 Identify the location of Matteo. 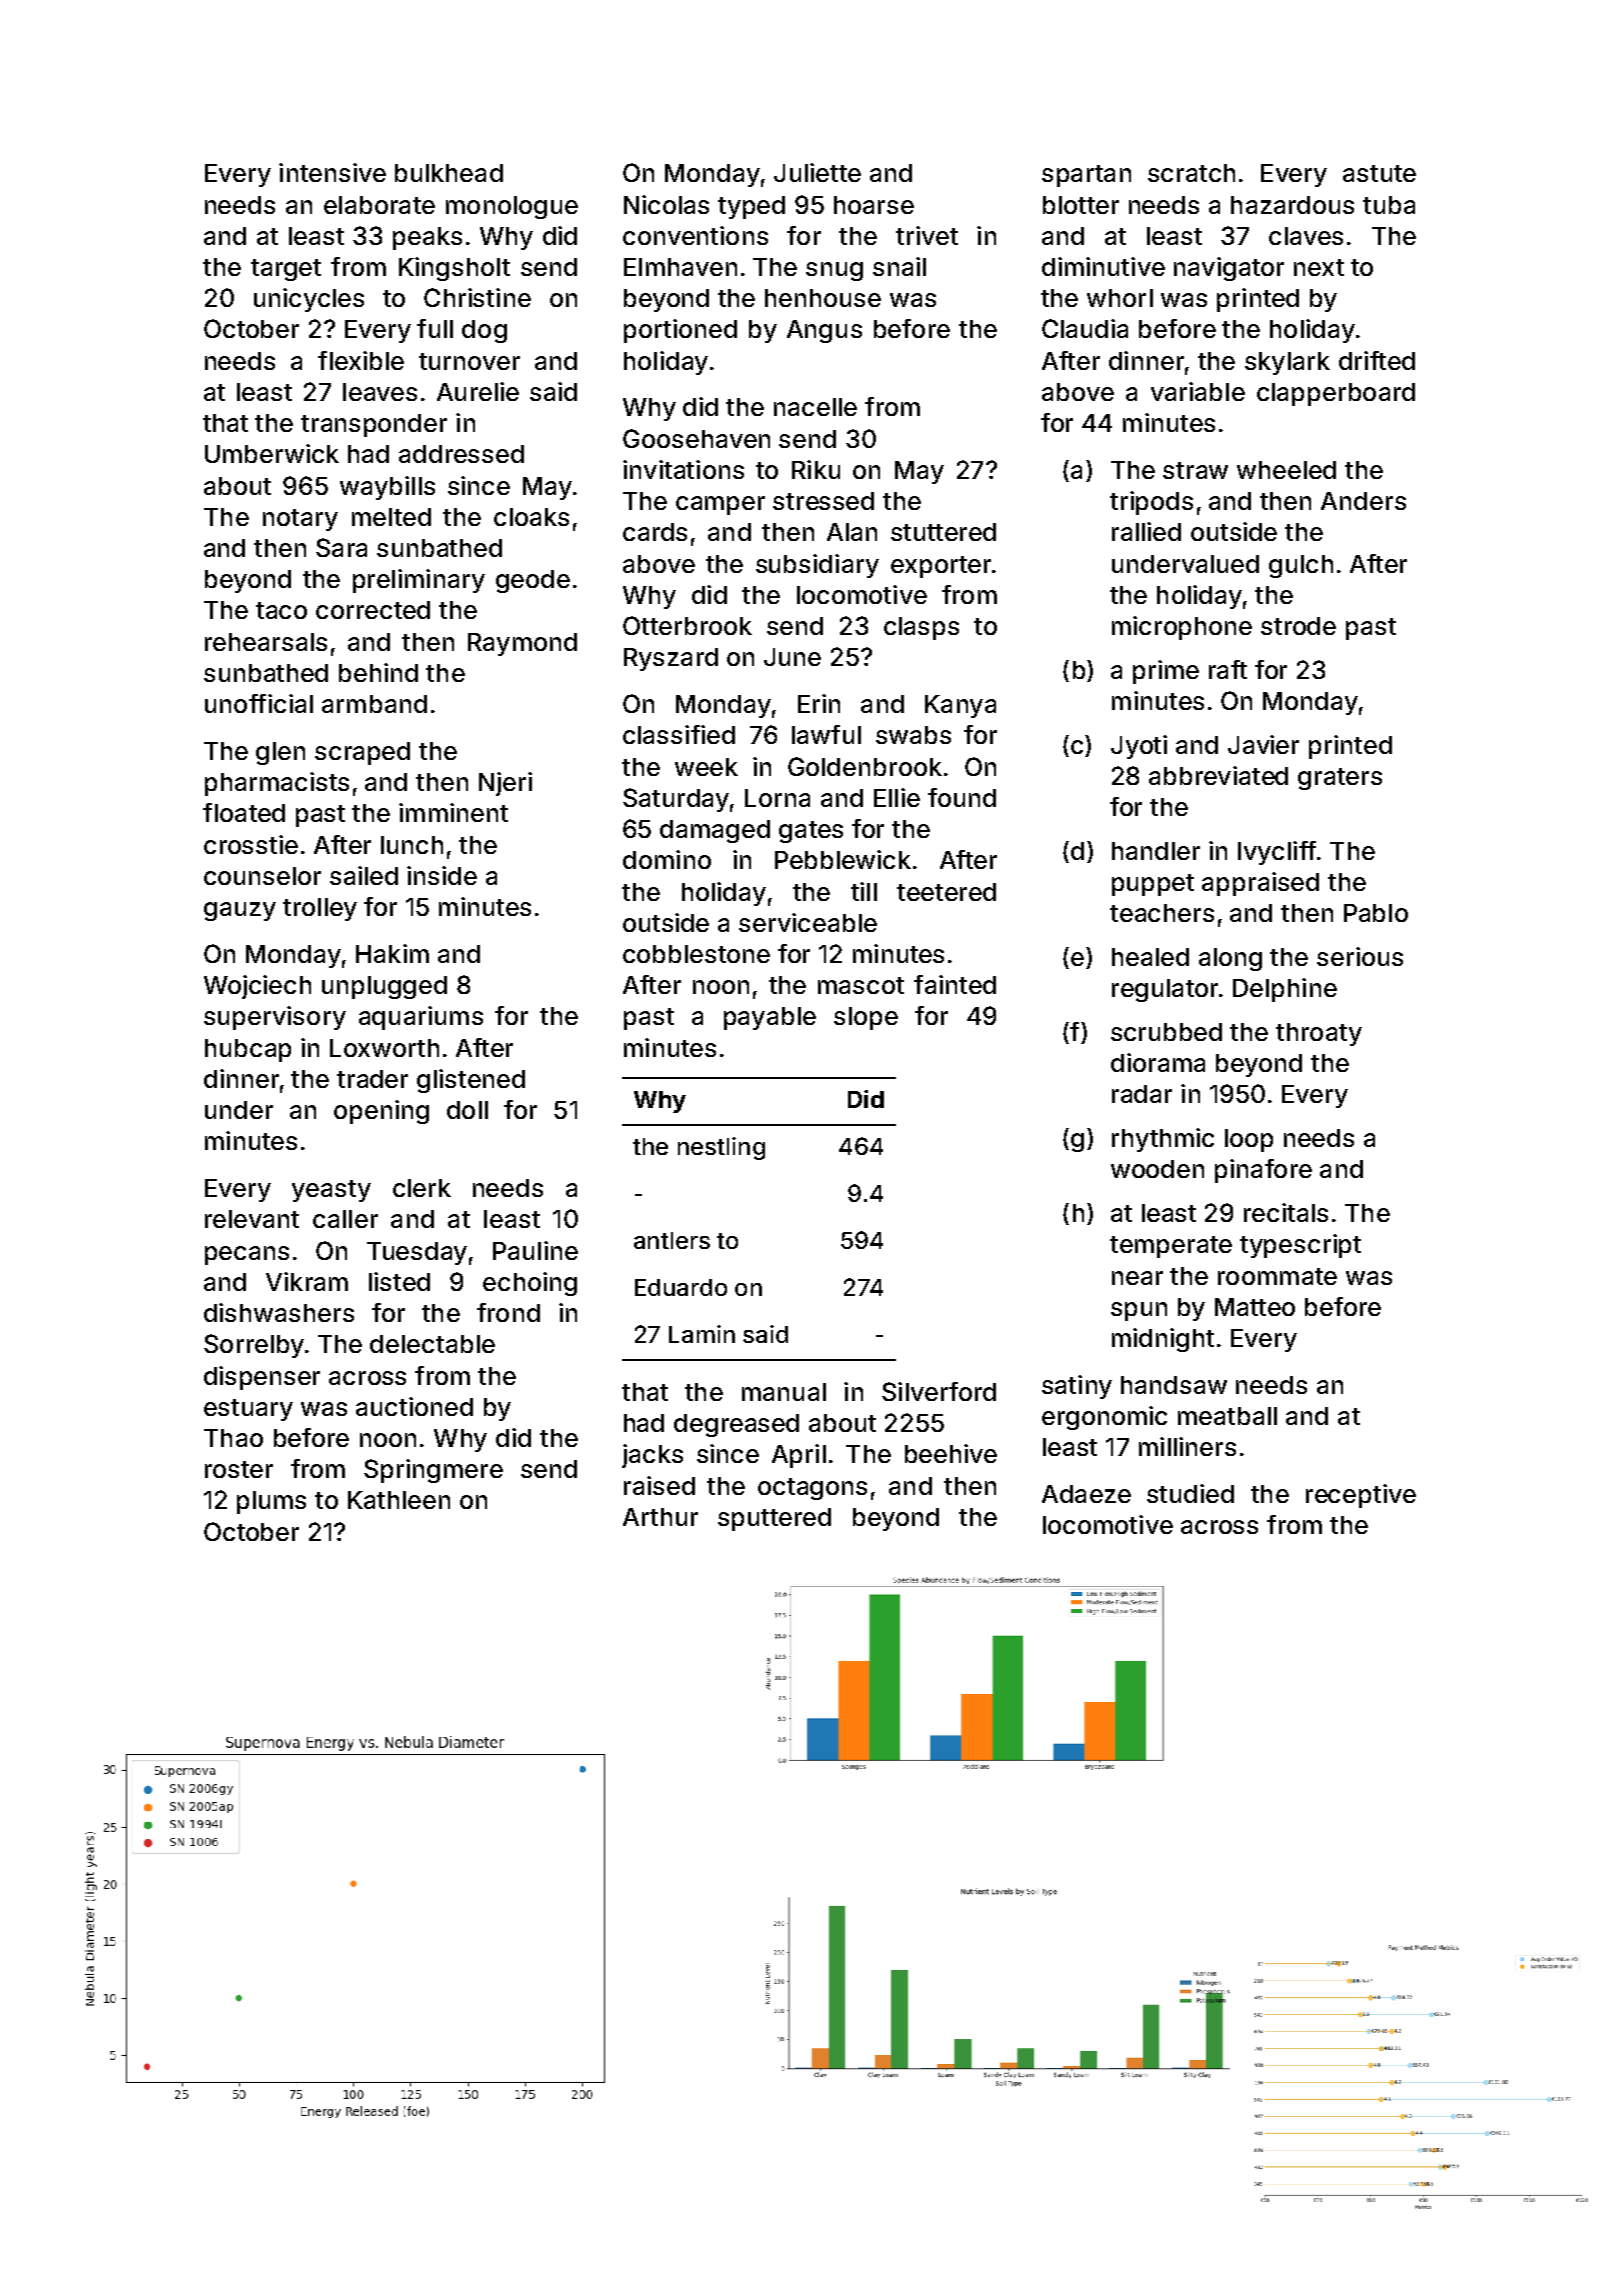
(1255, 1307).
